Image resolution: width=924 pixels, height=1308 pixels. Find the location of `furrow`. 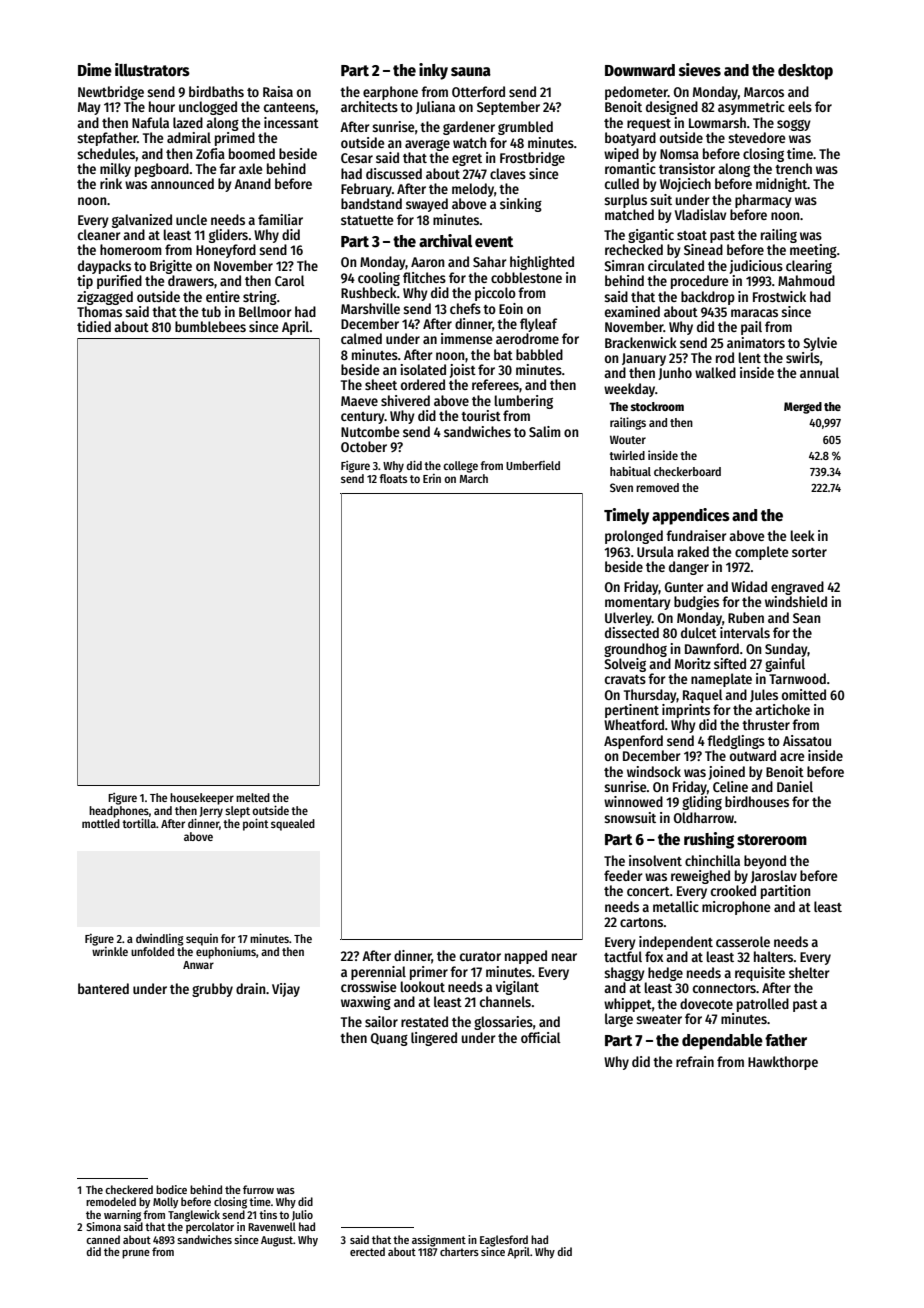

furrow is located at coordinates (258, 1189).
